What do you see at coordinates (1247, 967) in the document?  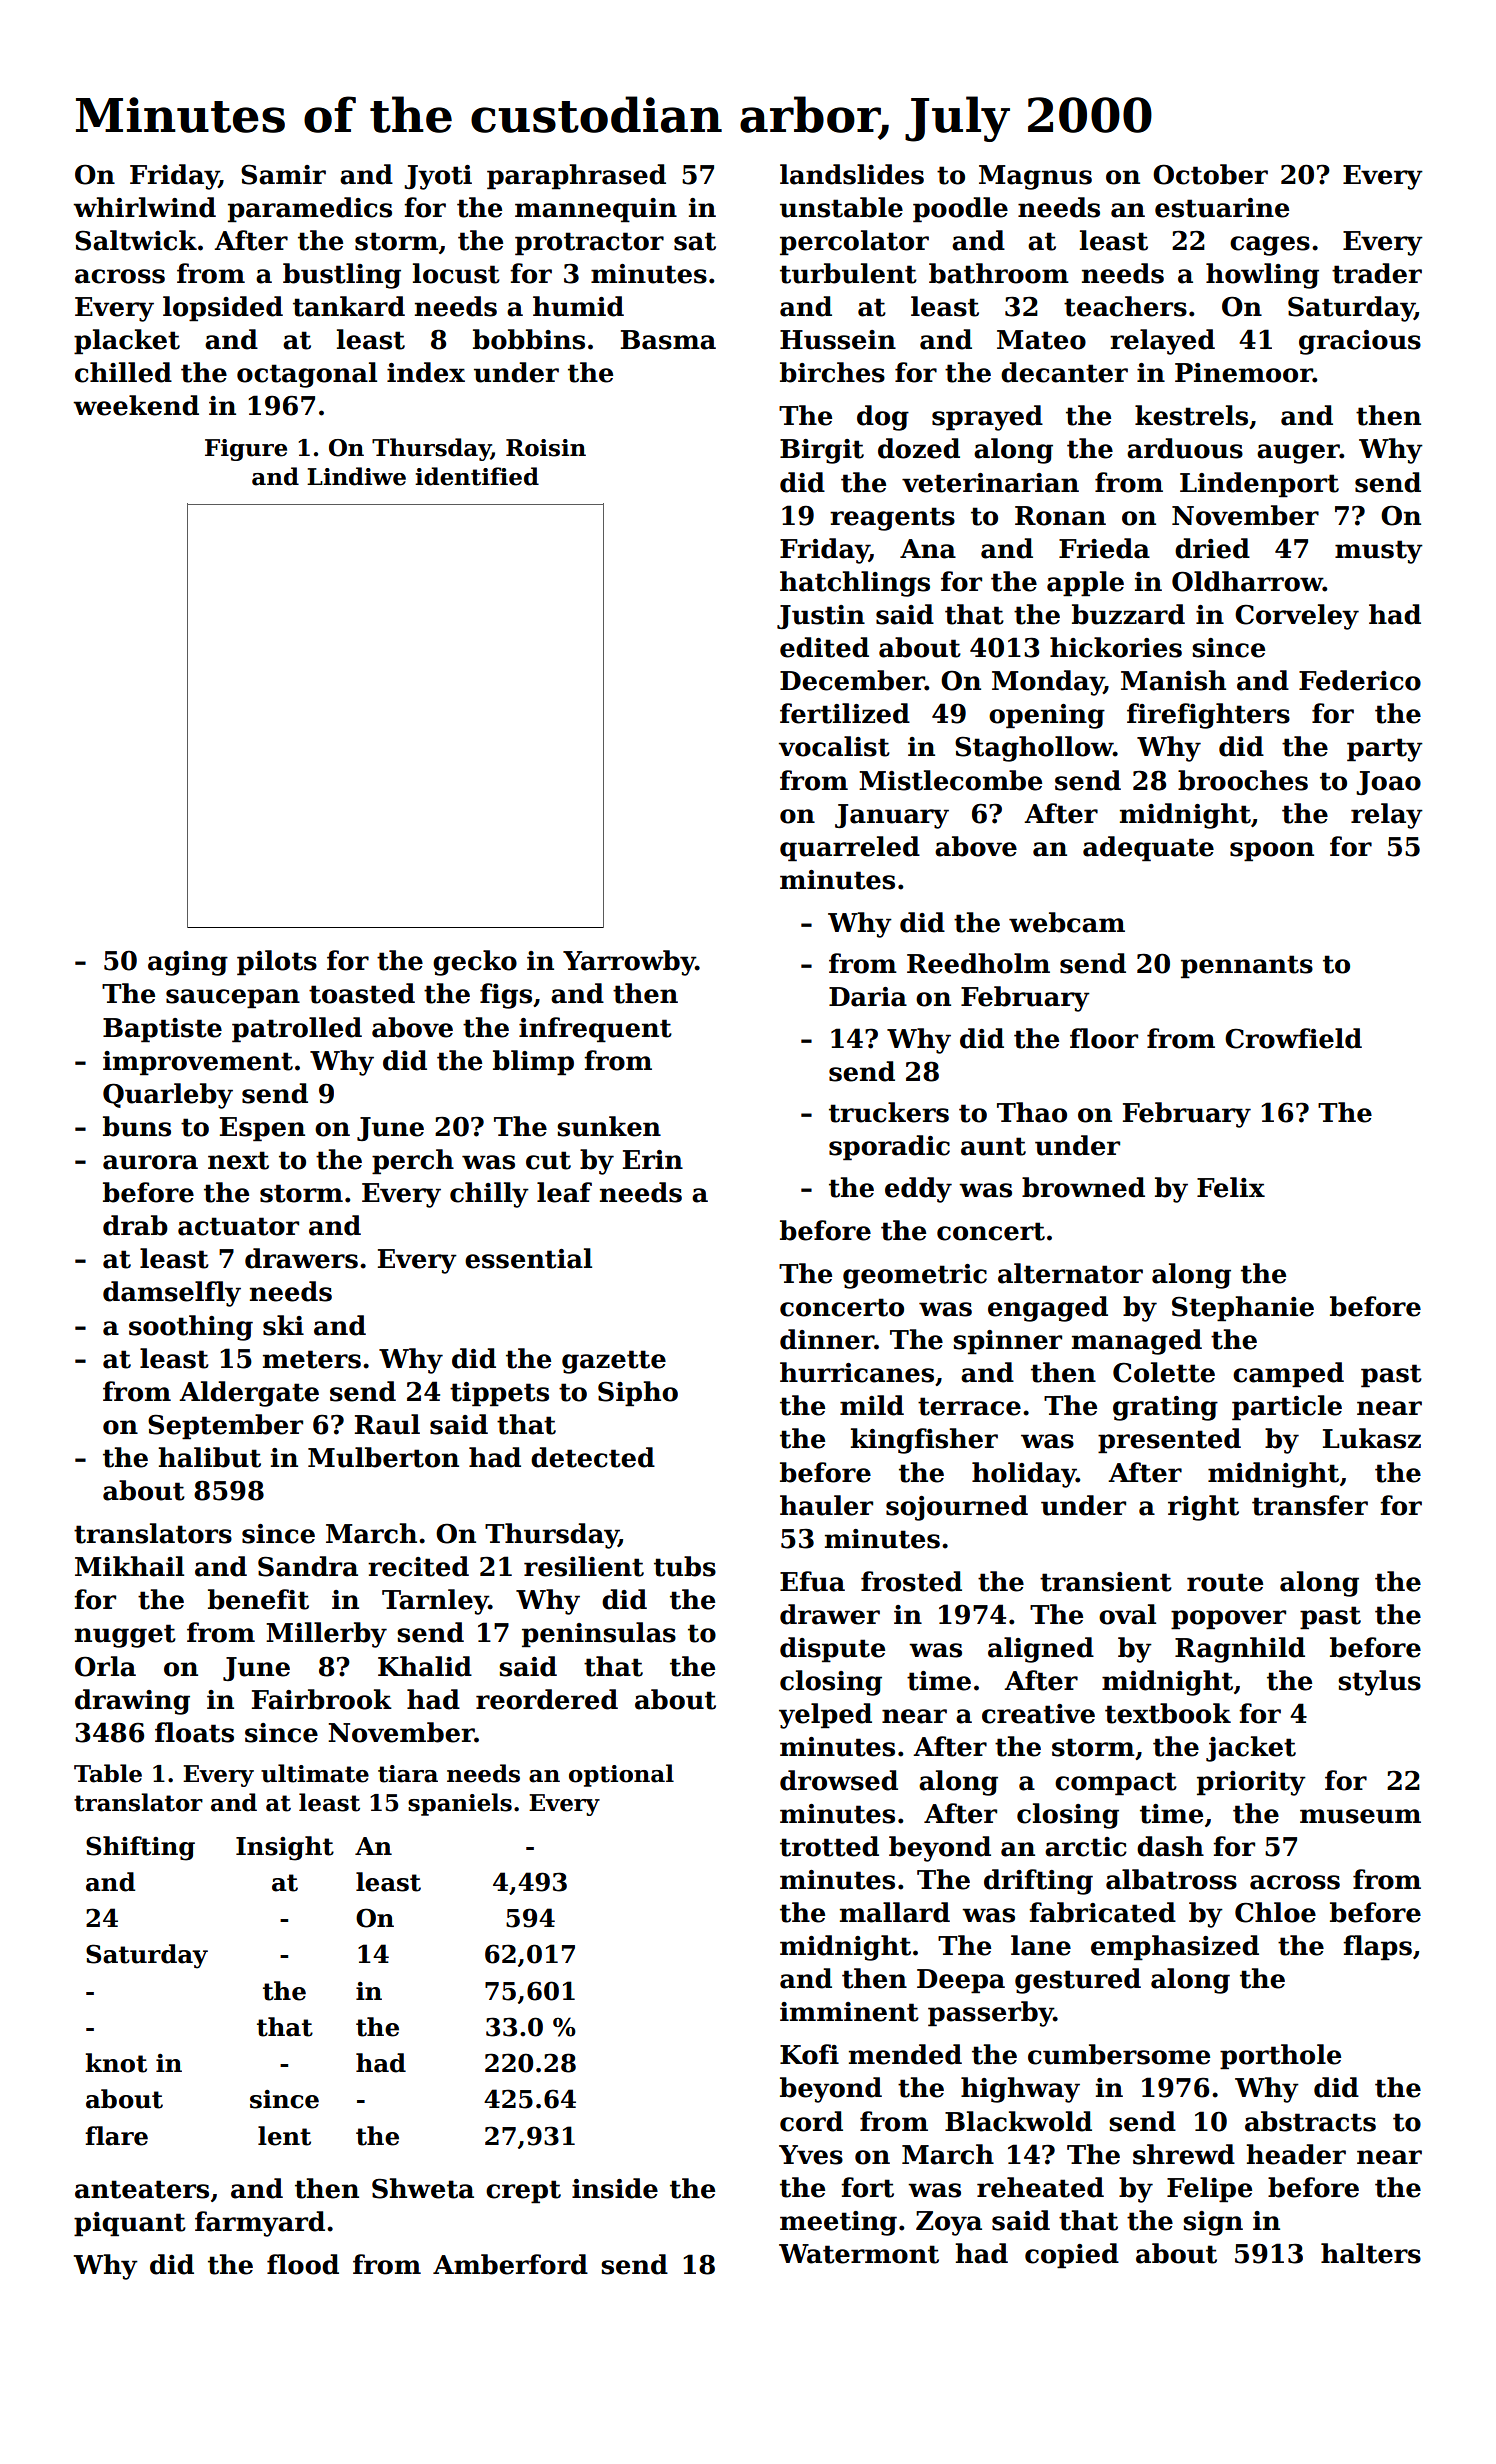 I see `pennants` at bounding box center [1247, 967].
